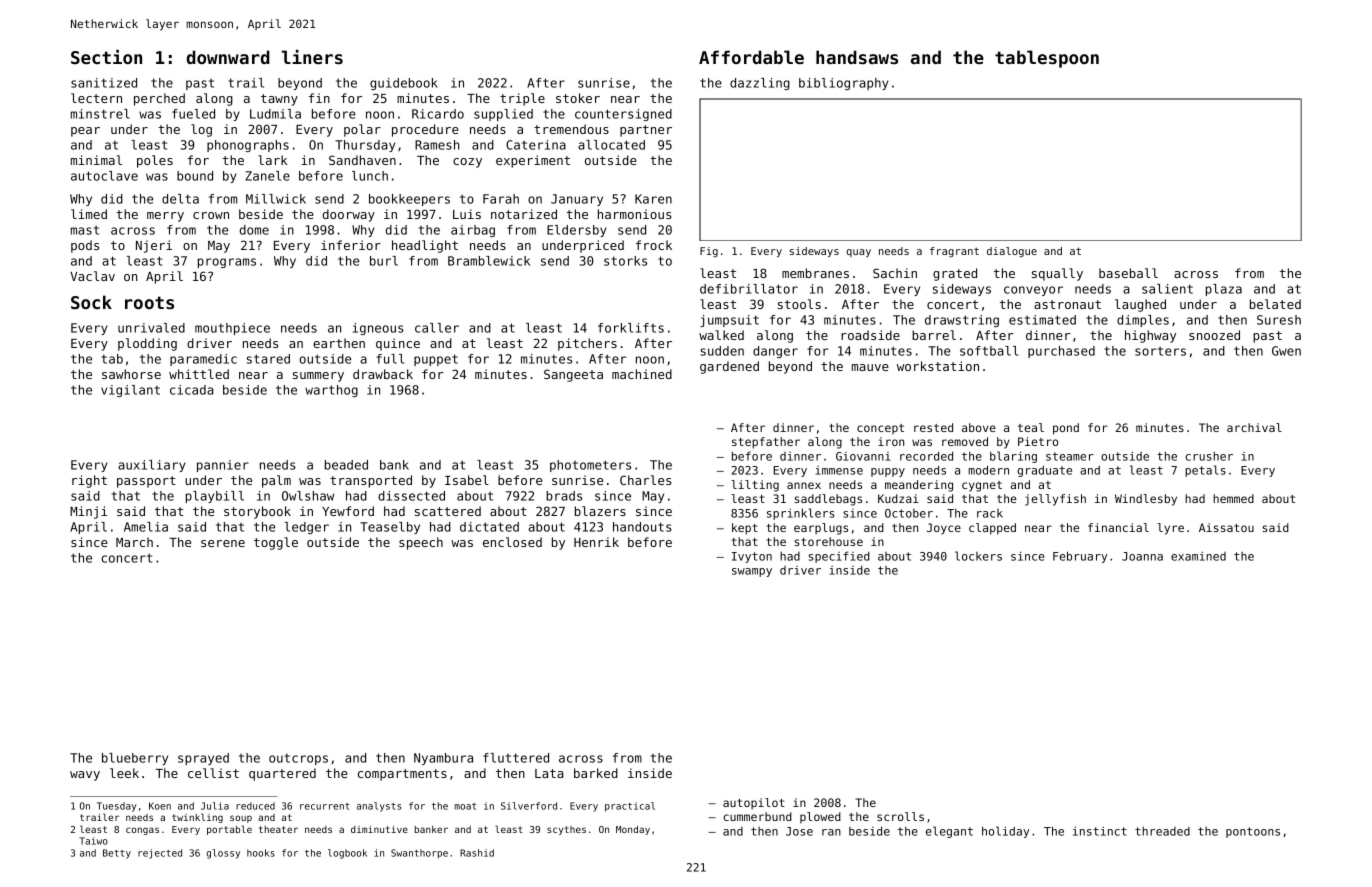 This screenshot has width=1372, height=887. What do you see at coordinates (1047, 59) in the screenshot?
I see `tablespoon` at bounding box center [1047, 59].
